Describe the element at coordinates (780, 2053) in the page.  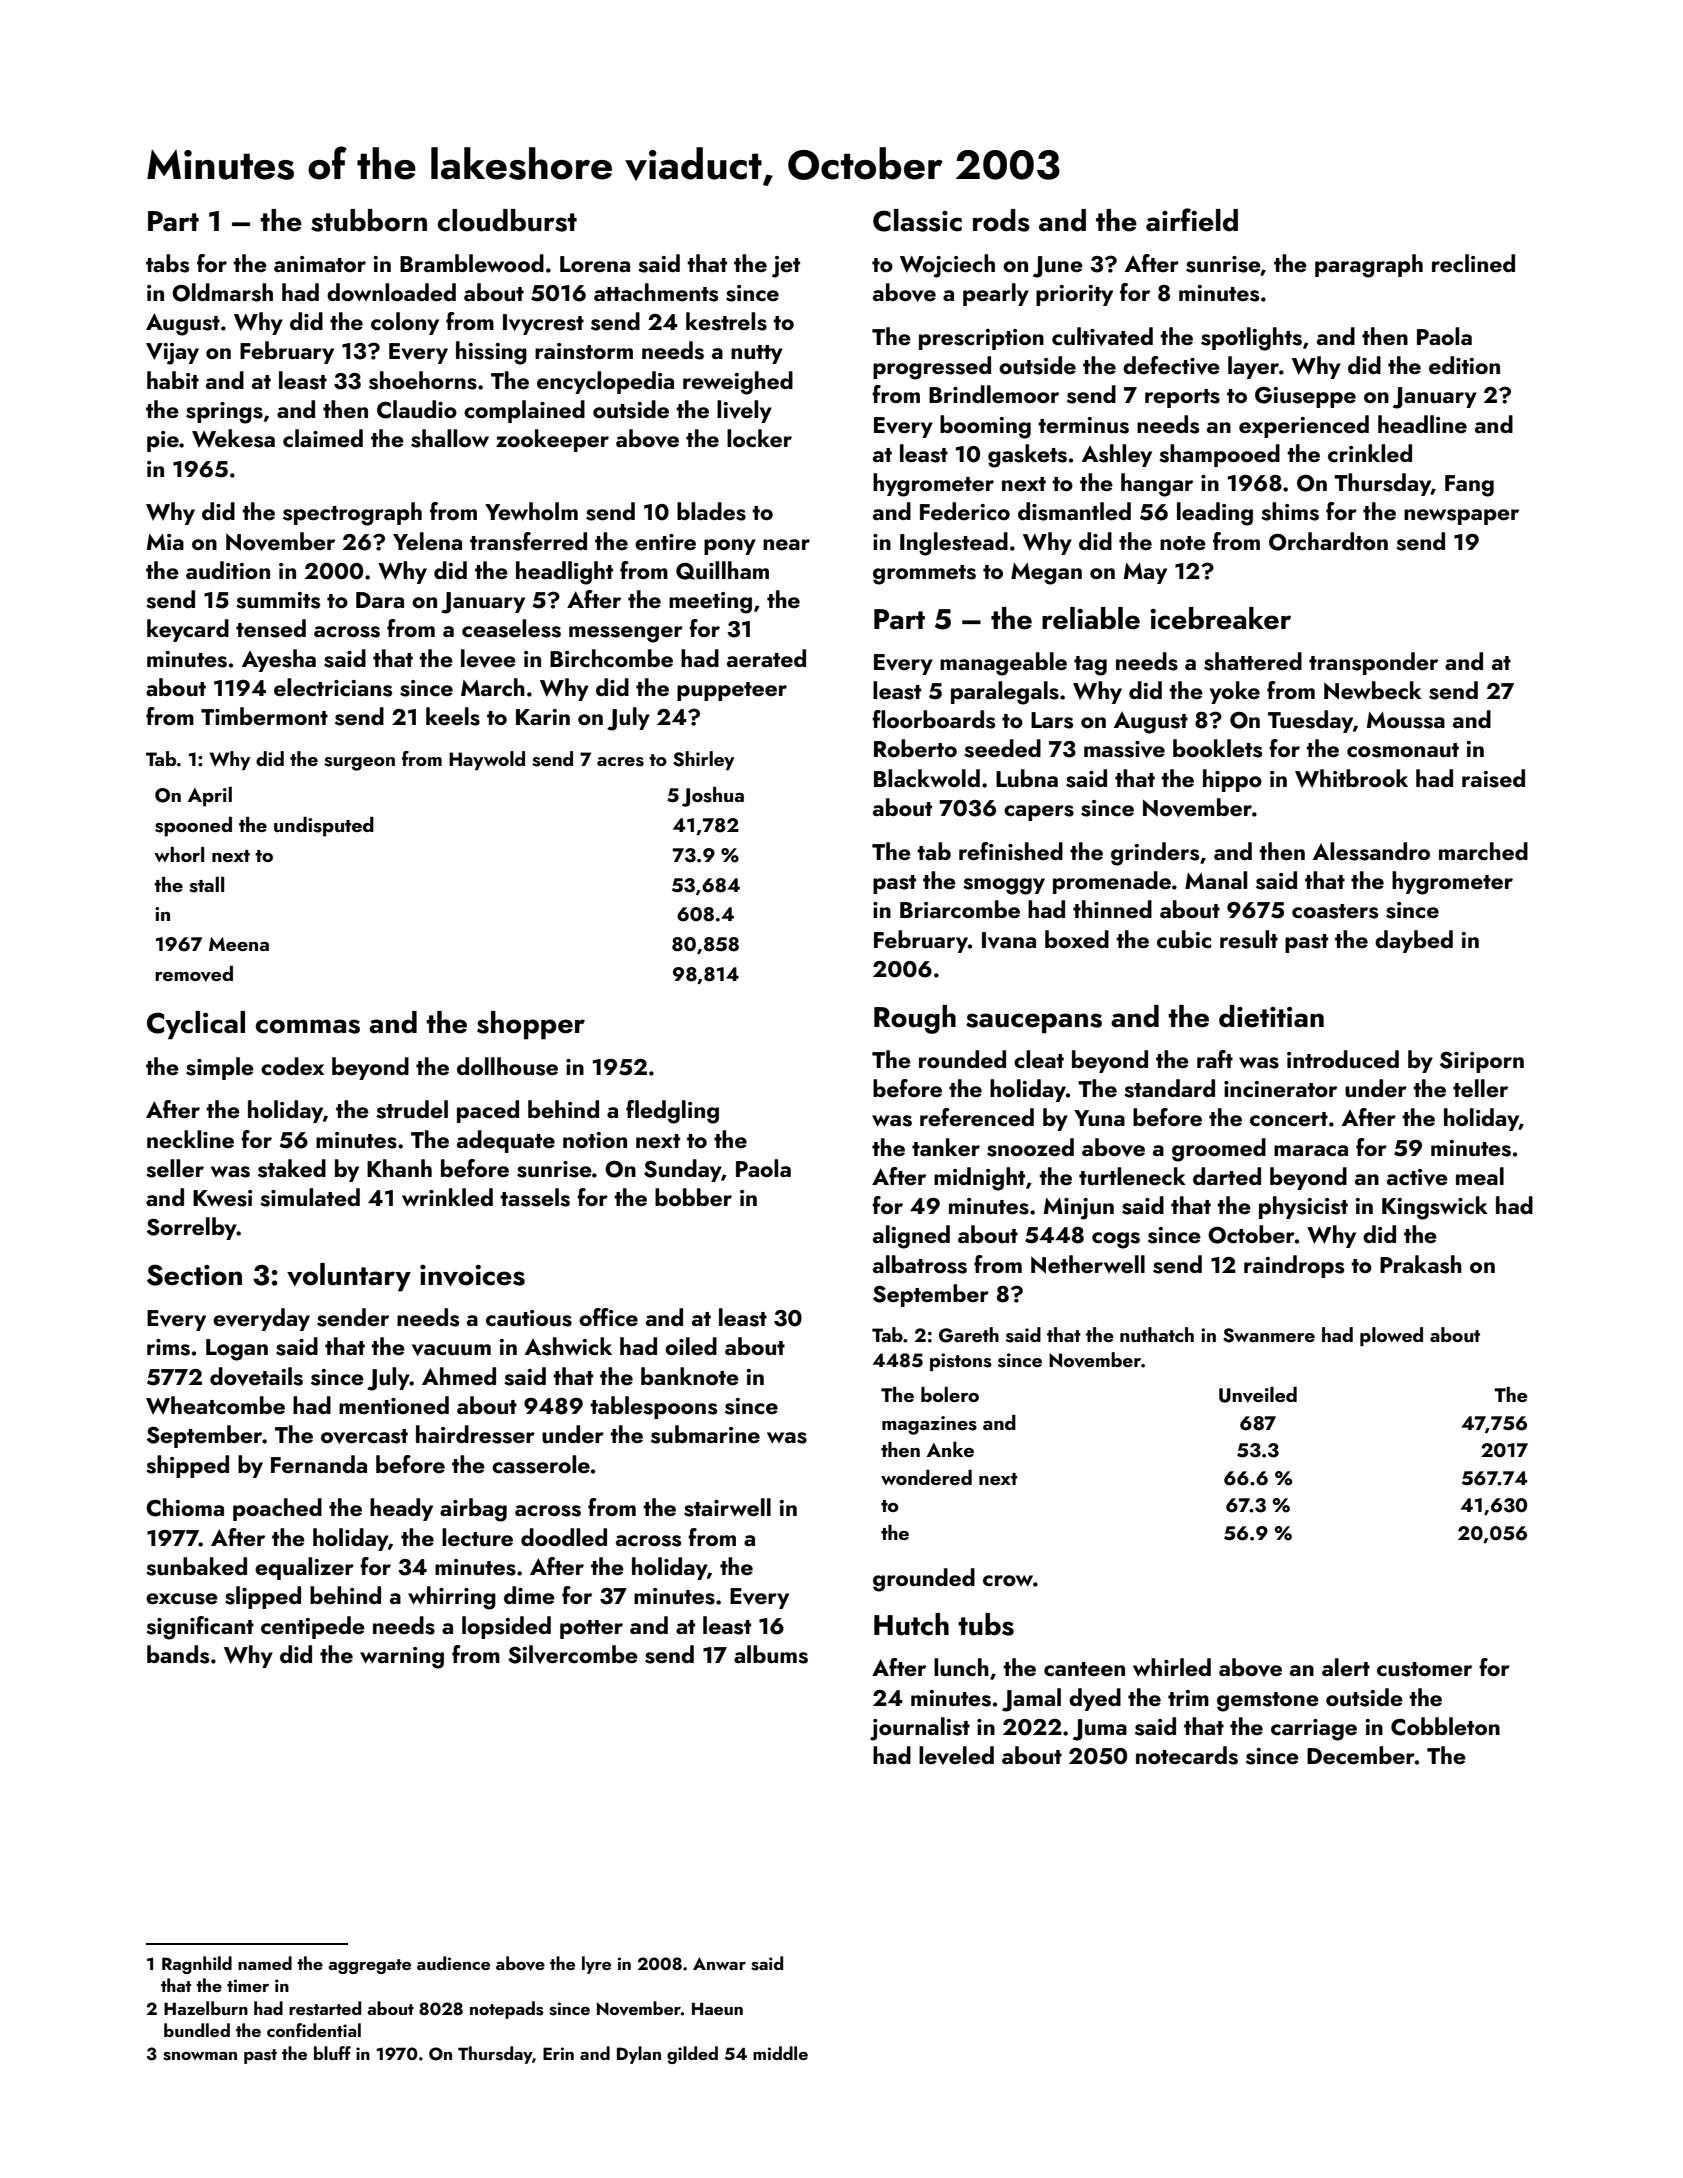
I see `middle` at that location.
